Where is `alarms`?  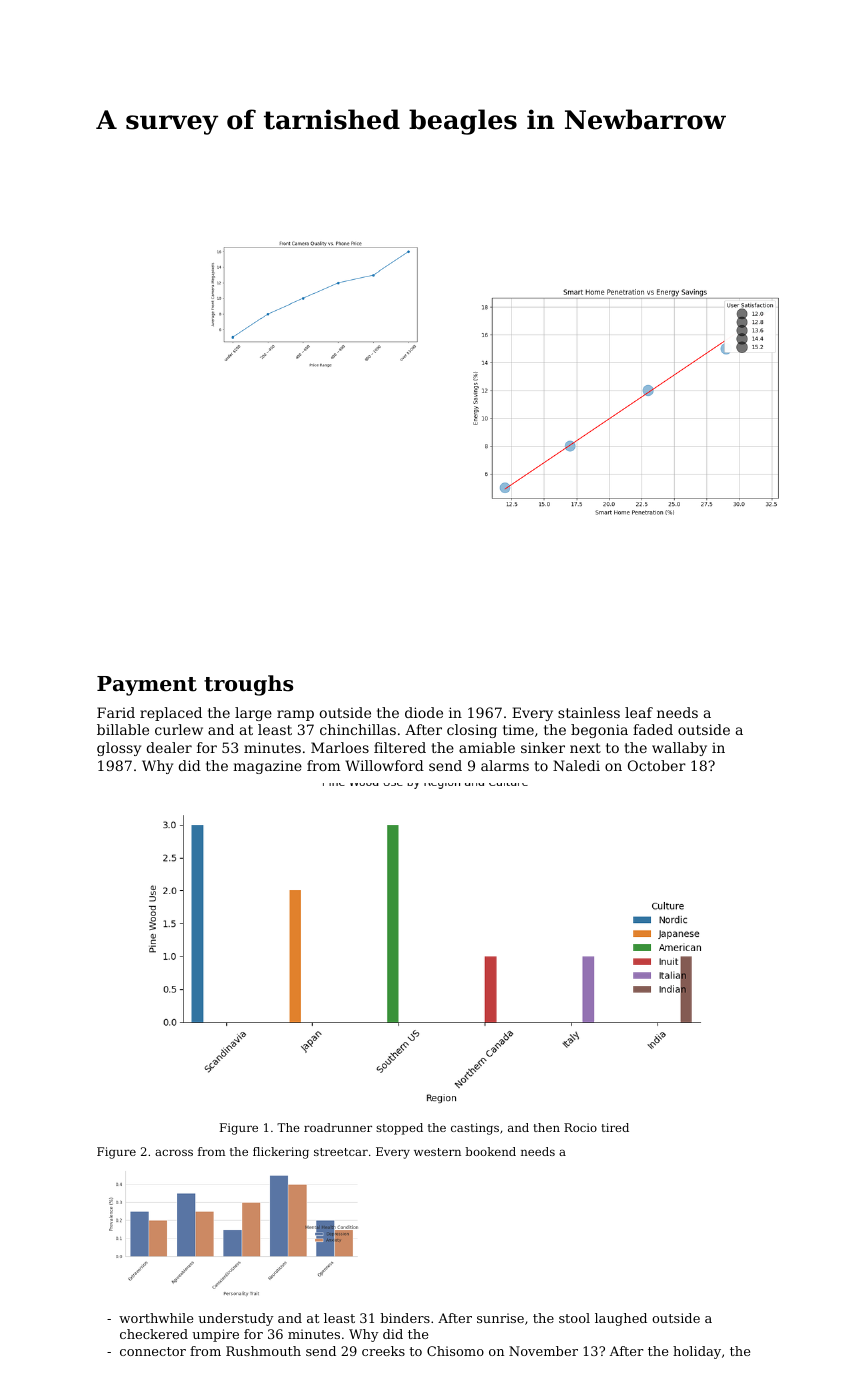
alarms is located at coordinates (505, 765).
